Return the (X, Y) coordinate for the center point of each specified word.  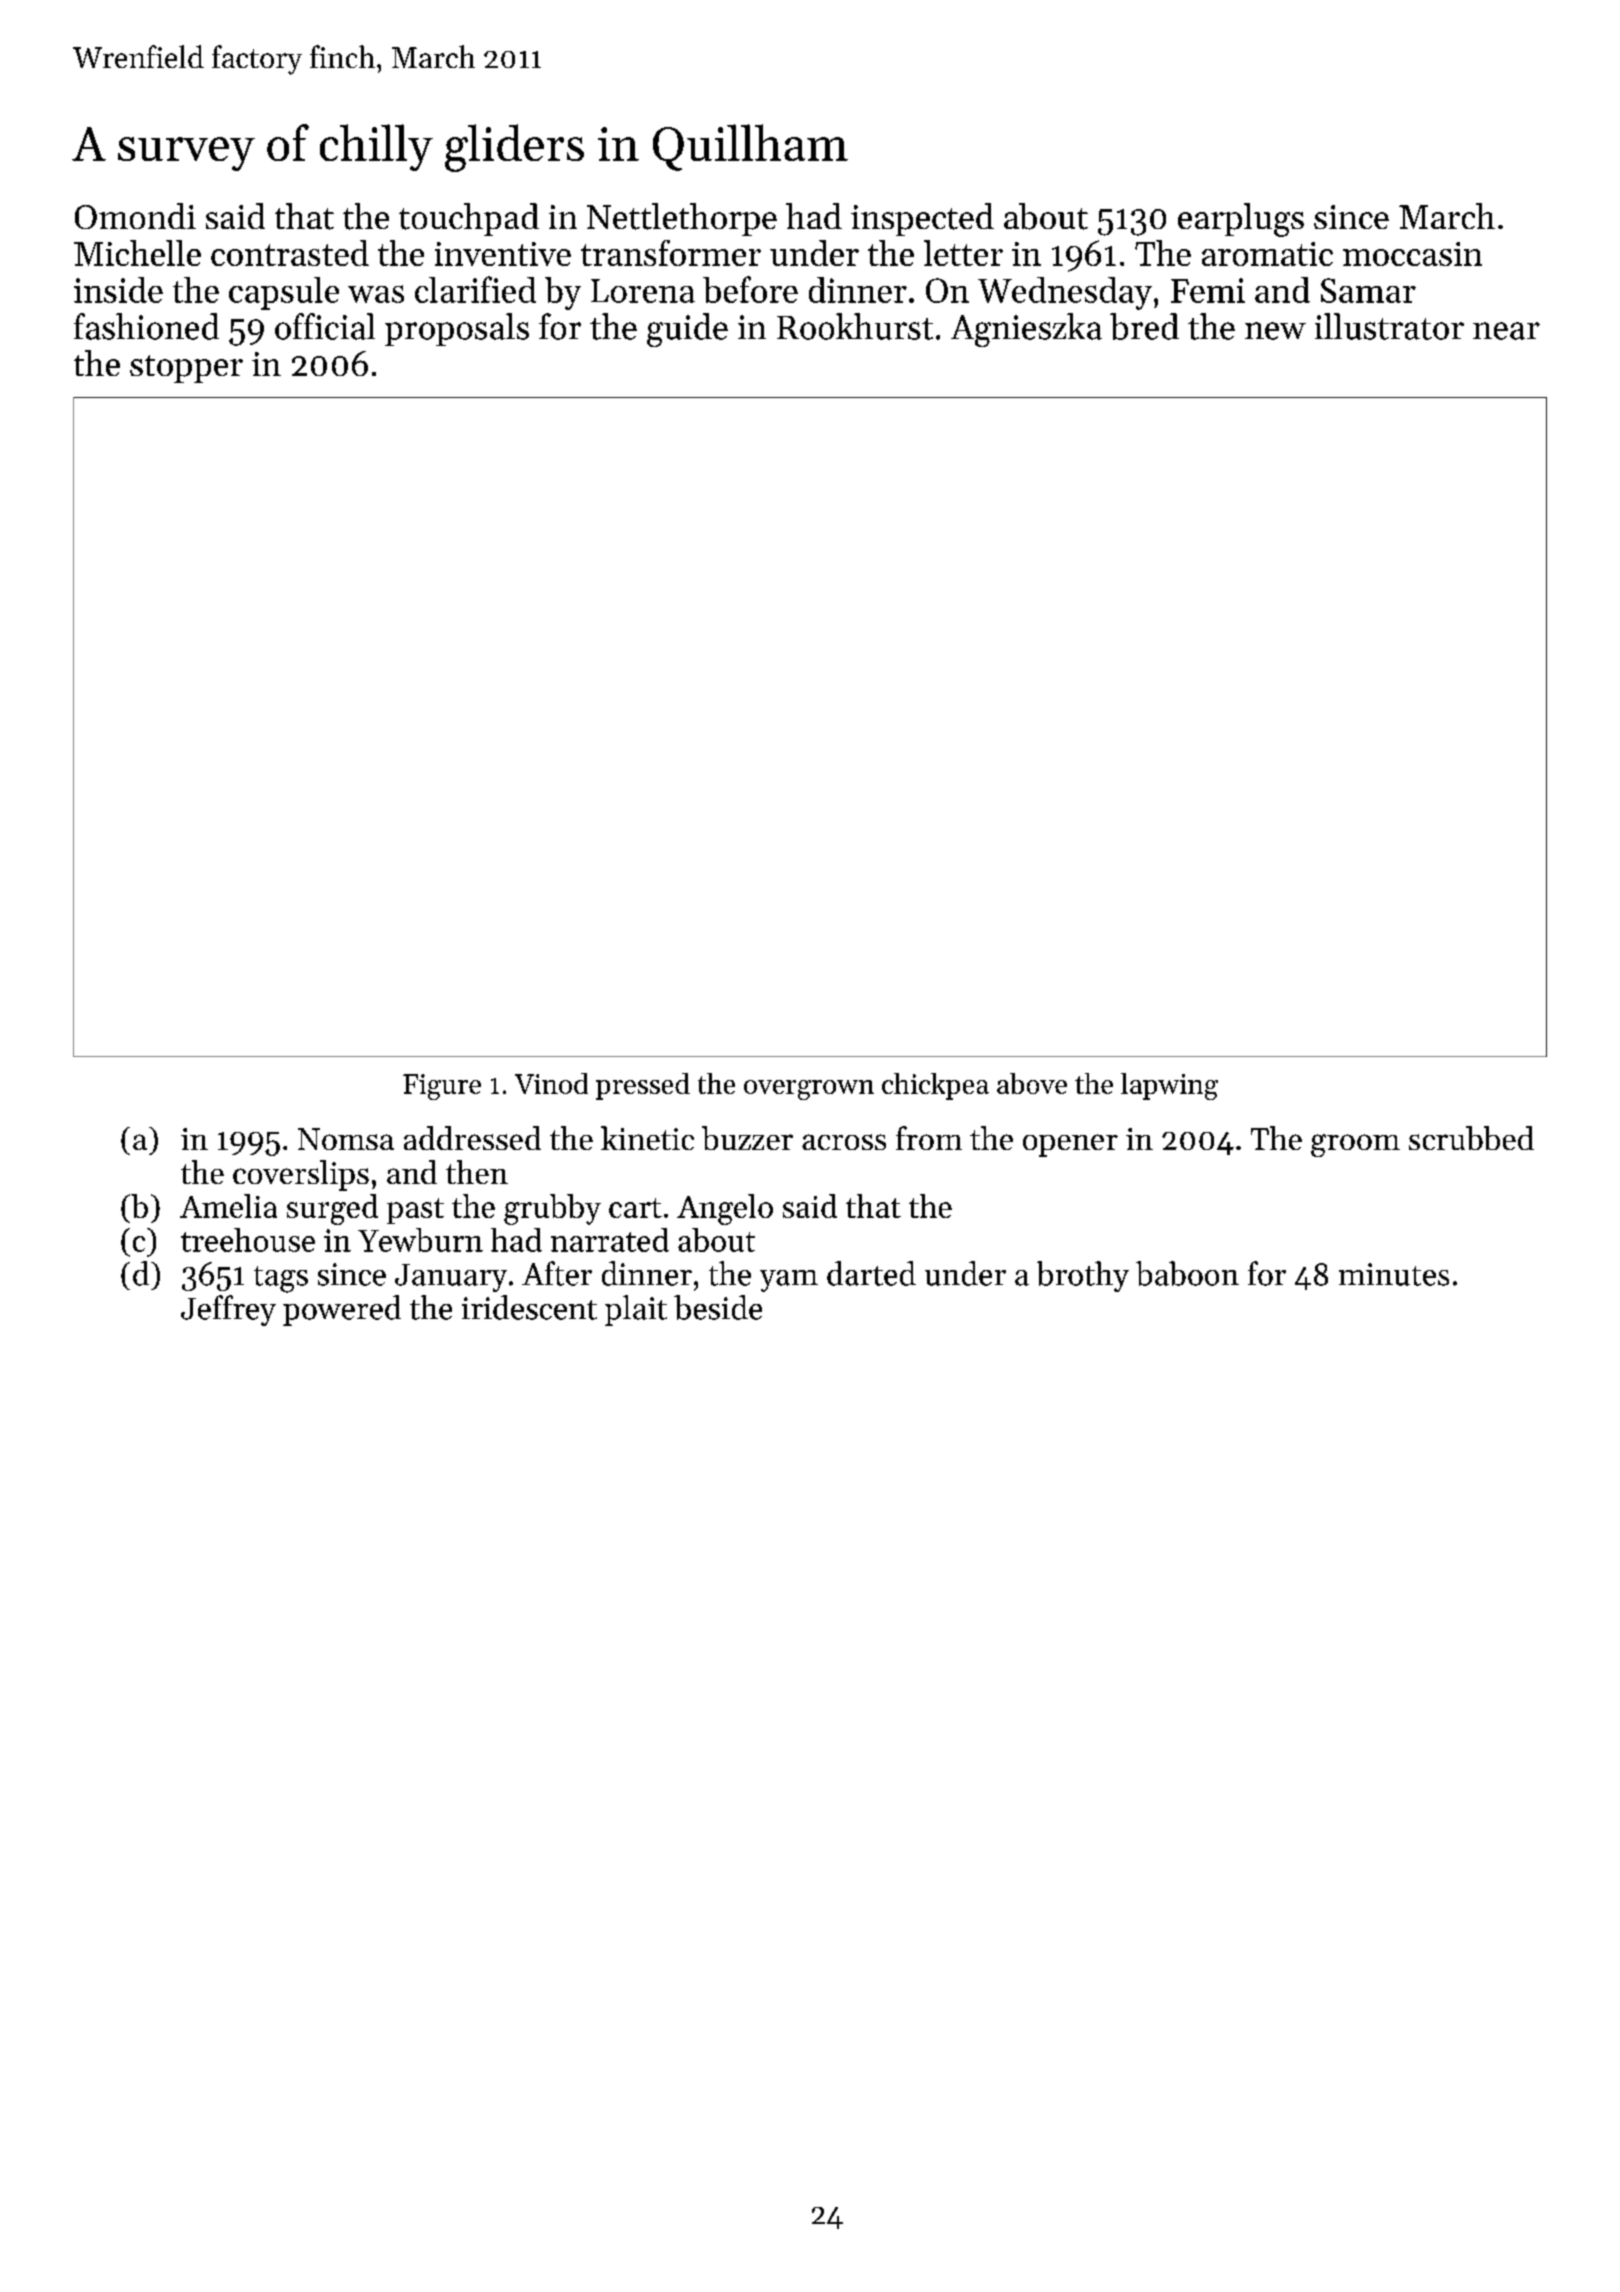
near (1506, 331)
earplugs (1241, 220)
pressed (643, 1086)
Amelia (228, 1206)
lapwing (1169, 1086)
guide (687, 330)
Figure (442, 1087)
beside (718, 1307)
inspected (922, 219)
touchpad (469, 219)
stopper (186, 369)
